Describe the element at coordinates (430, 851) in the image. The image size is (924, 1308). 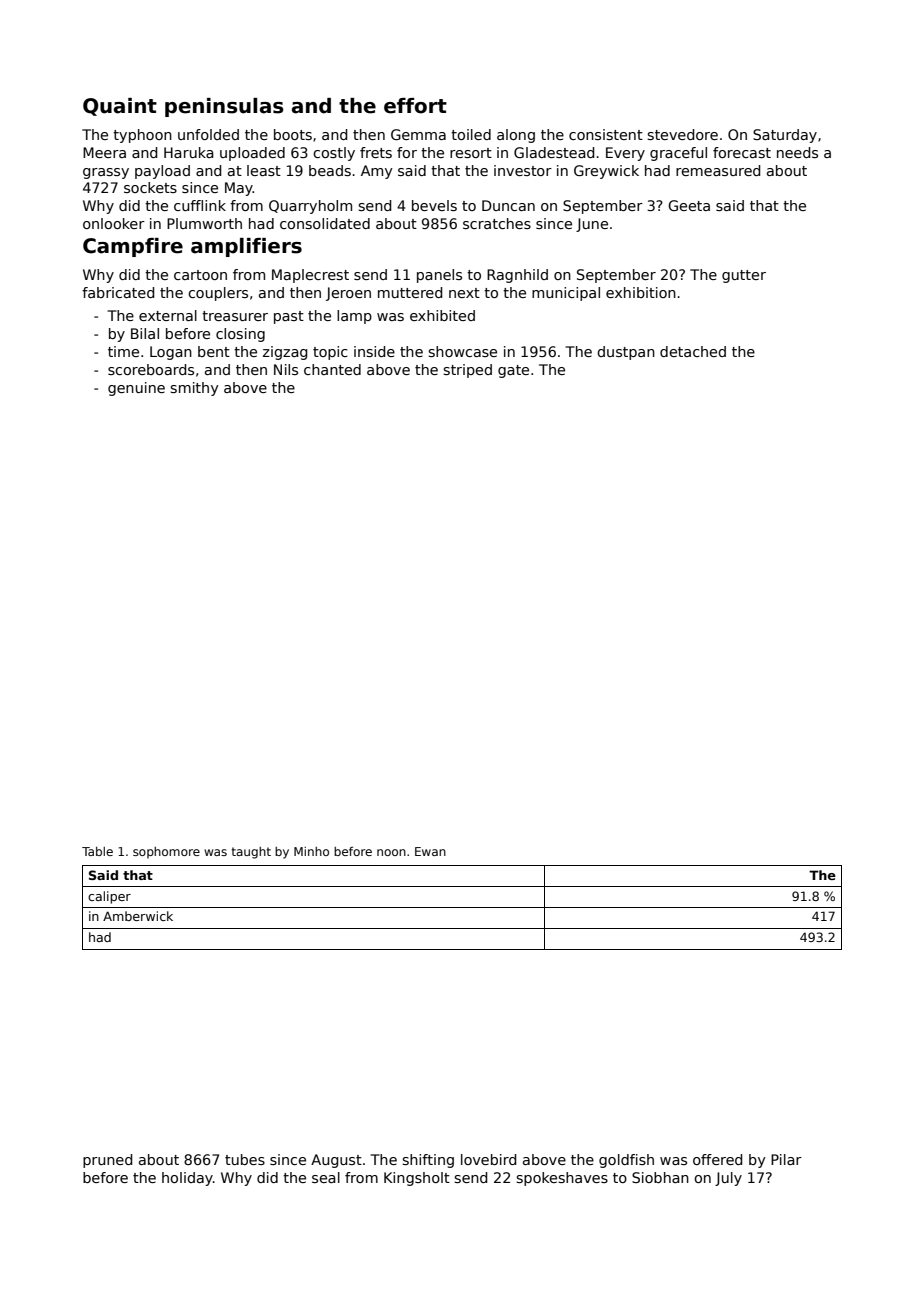
I see `Ewan` at that location.
